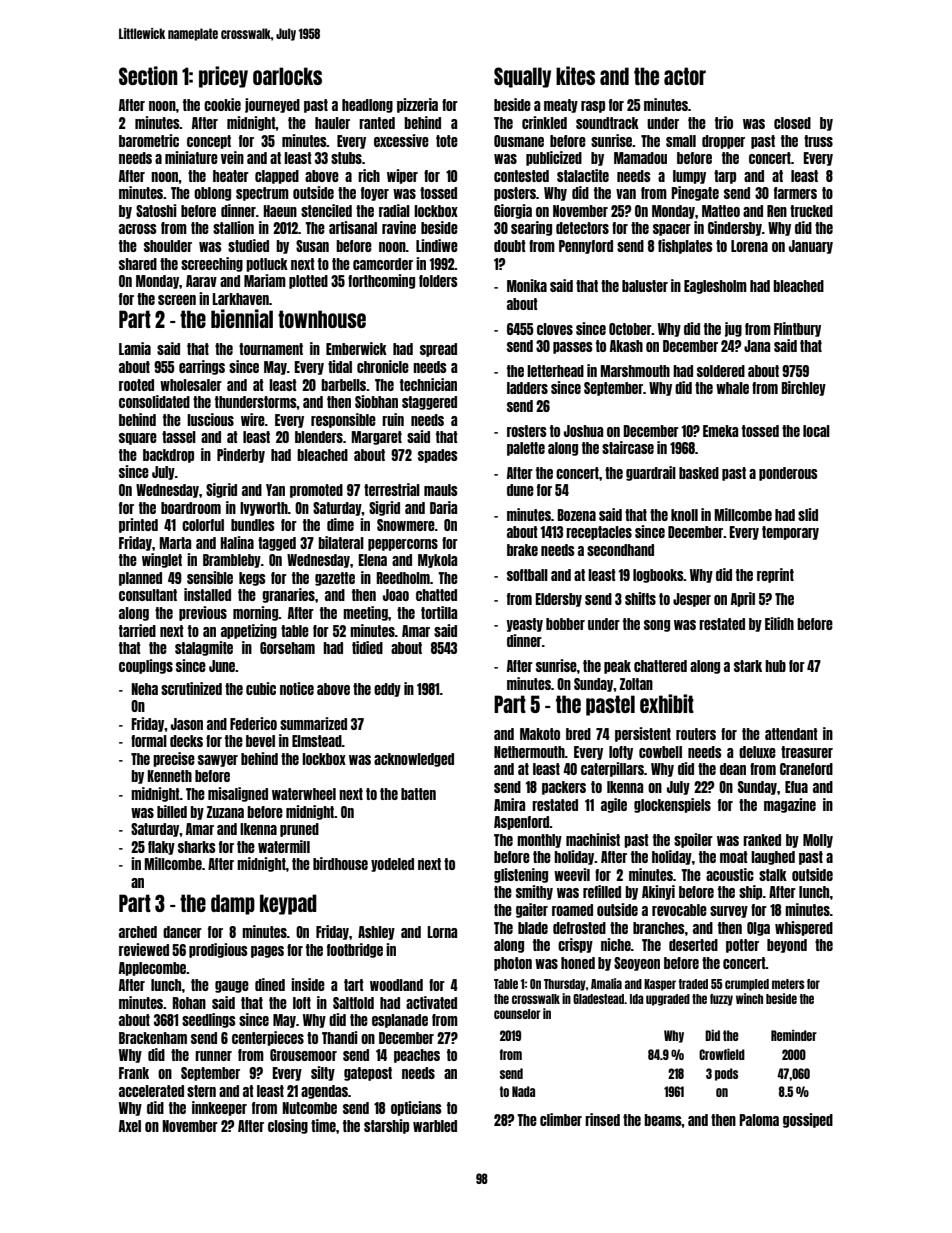  I want to click on Margaret, so click(376, 438).
